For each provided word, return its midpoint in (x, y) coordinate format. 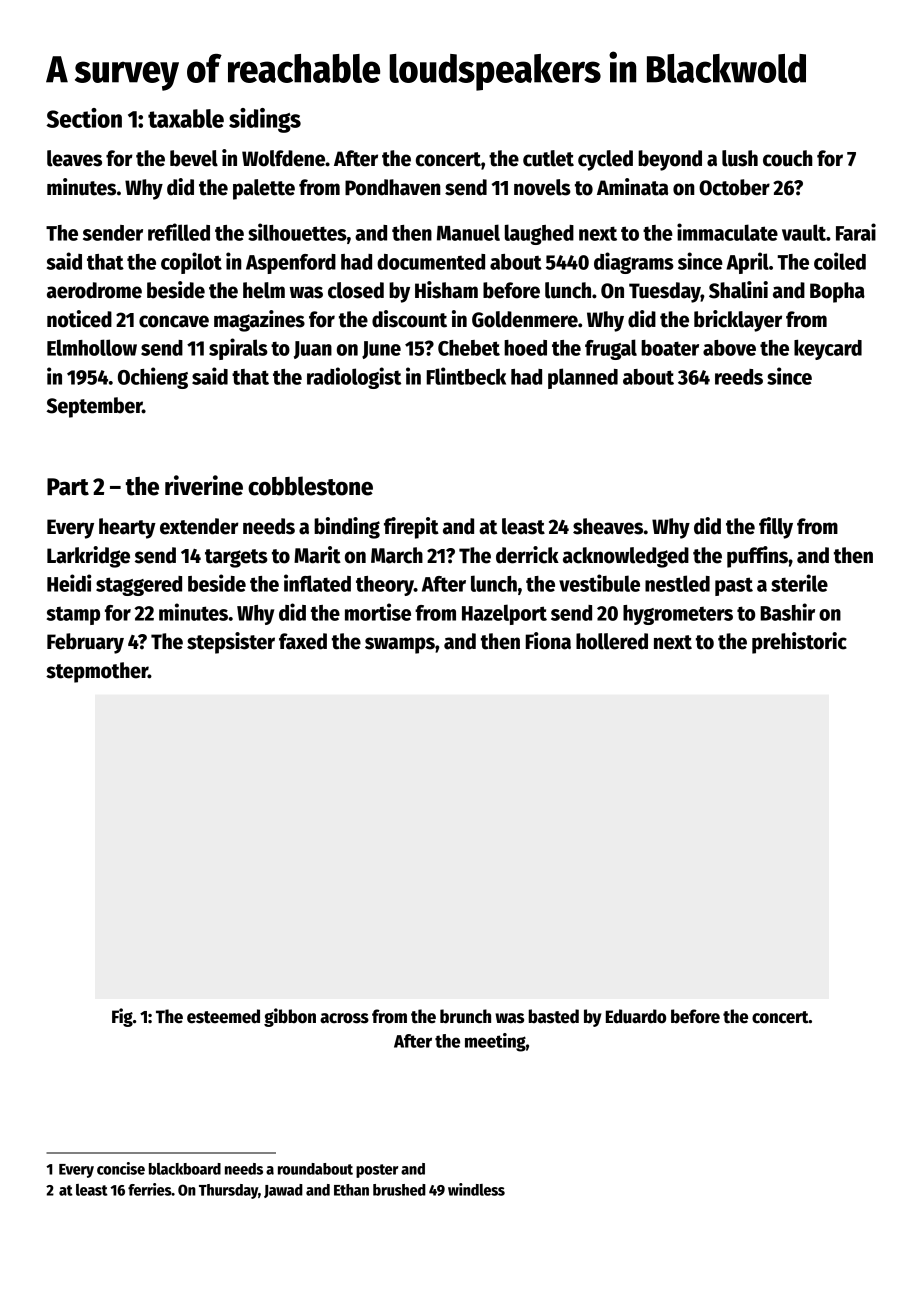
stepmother (97, 672)
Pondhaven (392, 187)
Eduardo (636, 1016)
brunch (465, 1016)
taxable (186, 118)
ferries (150, 1189)
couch (787, 158)
